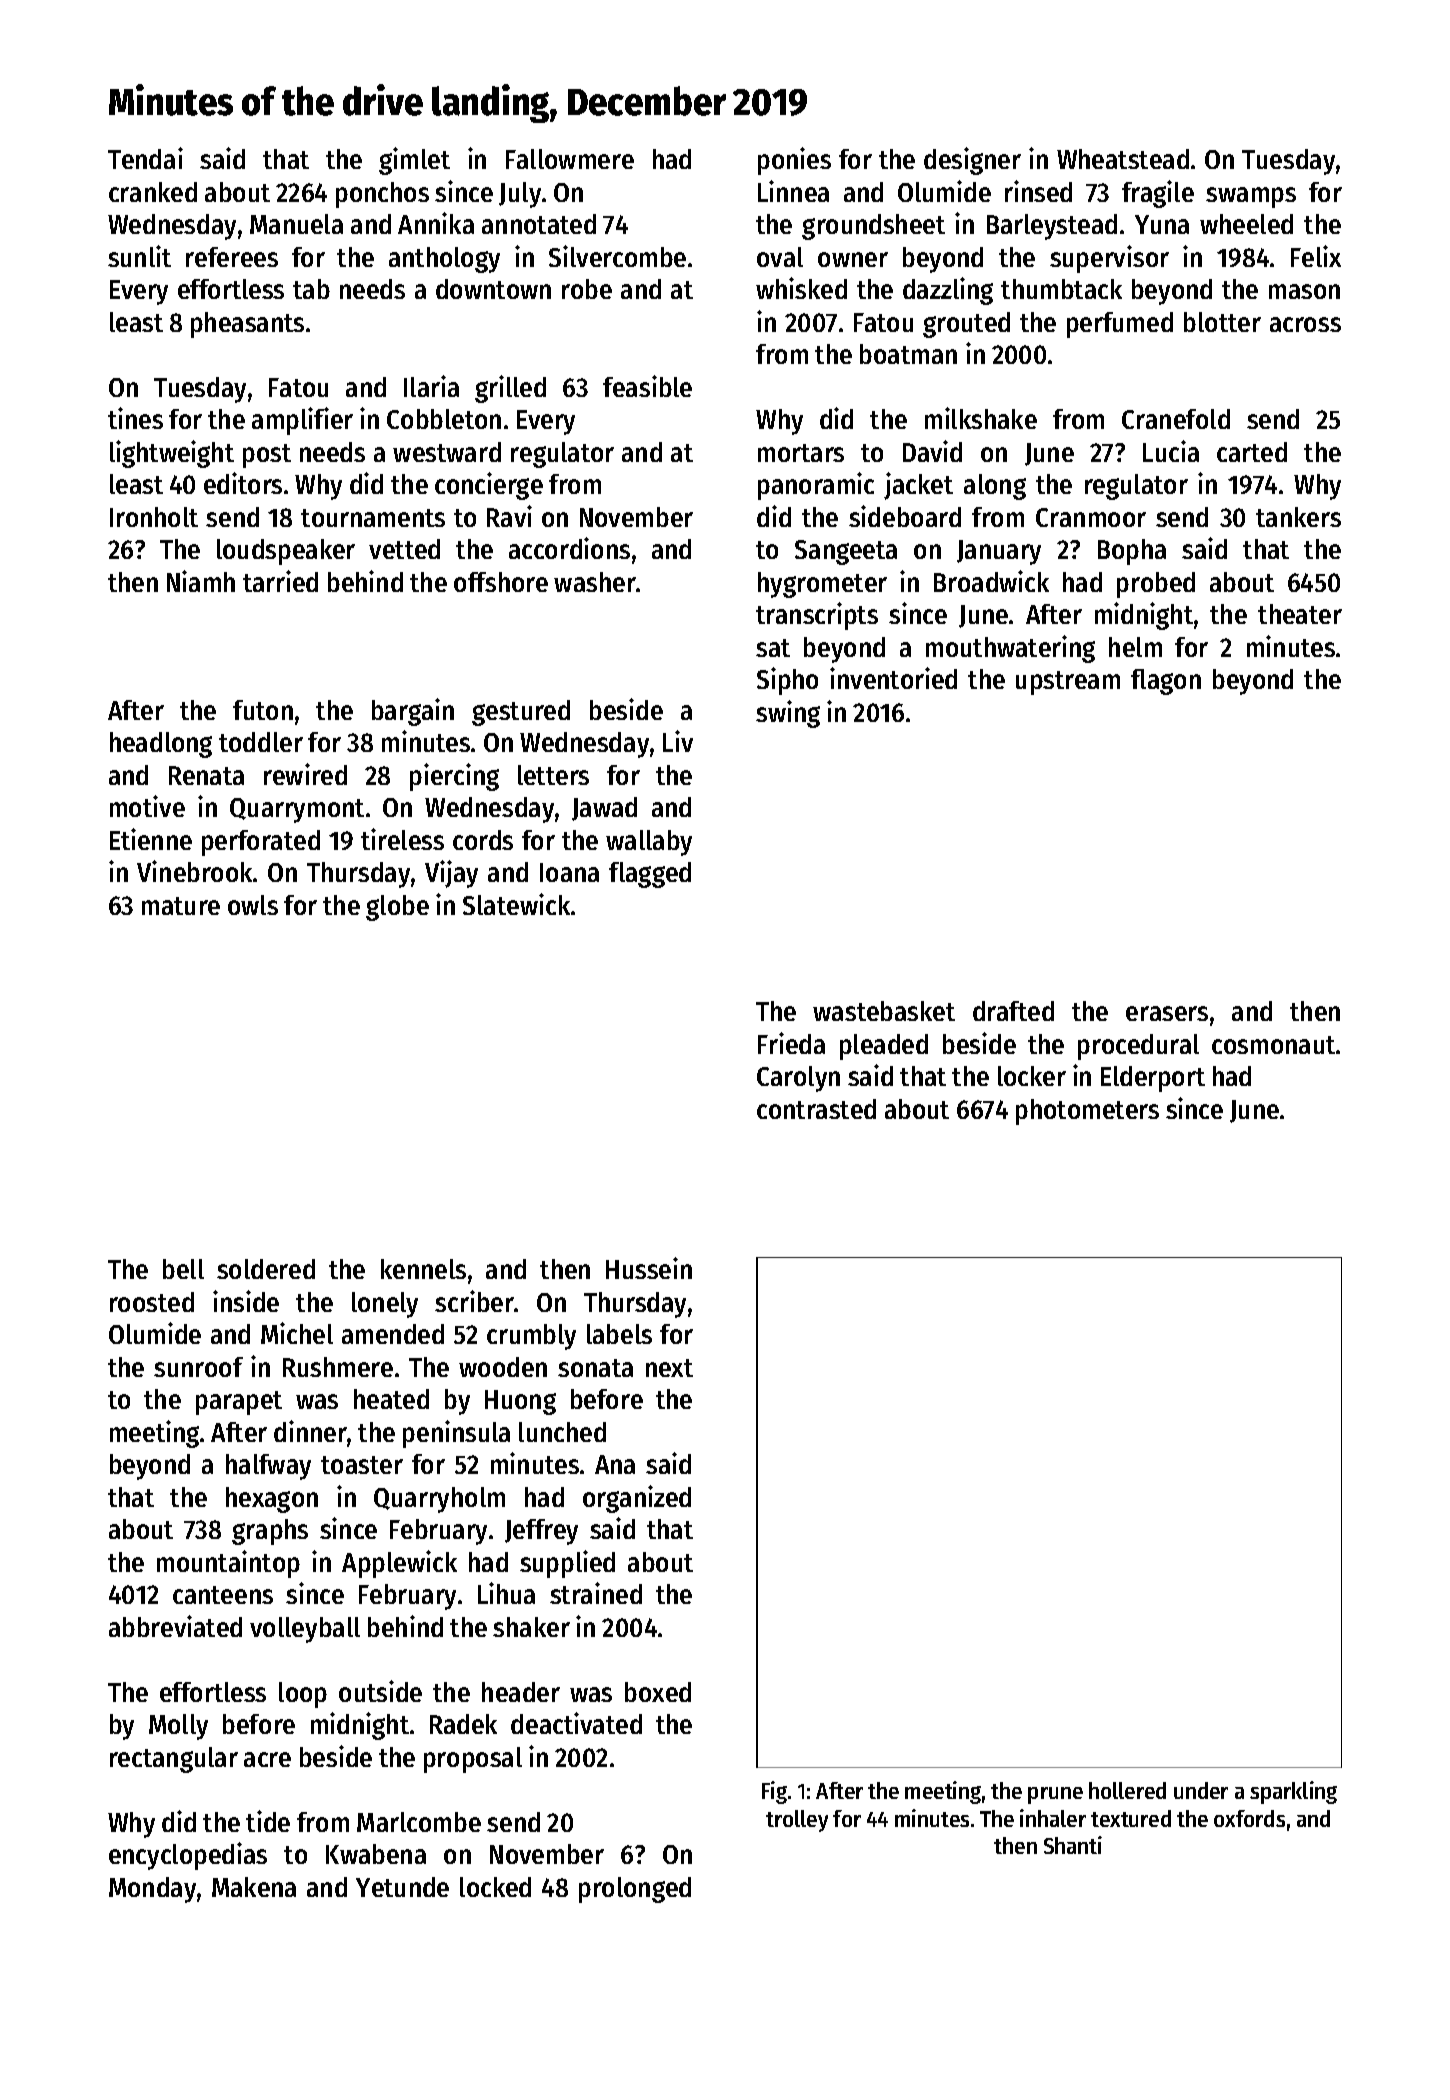 This screenshot has width=1450, height=2100. What do you see at coordinates (637, 1499) in the screenshot?
I see `organized` at bounding box center [637, 1499].
